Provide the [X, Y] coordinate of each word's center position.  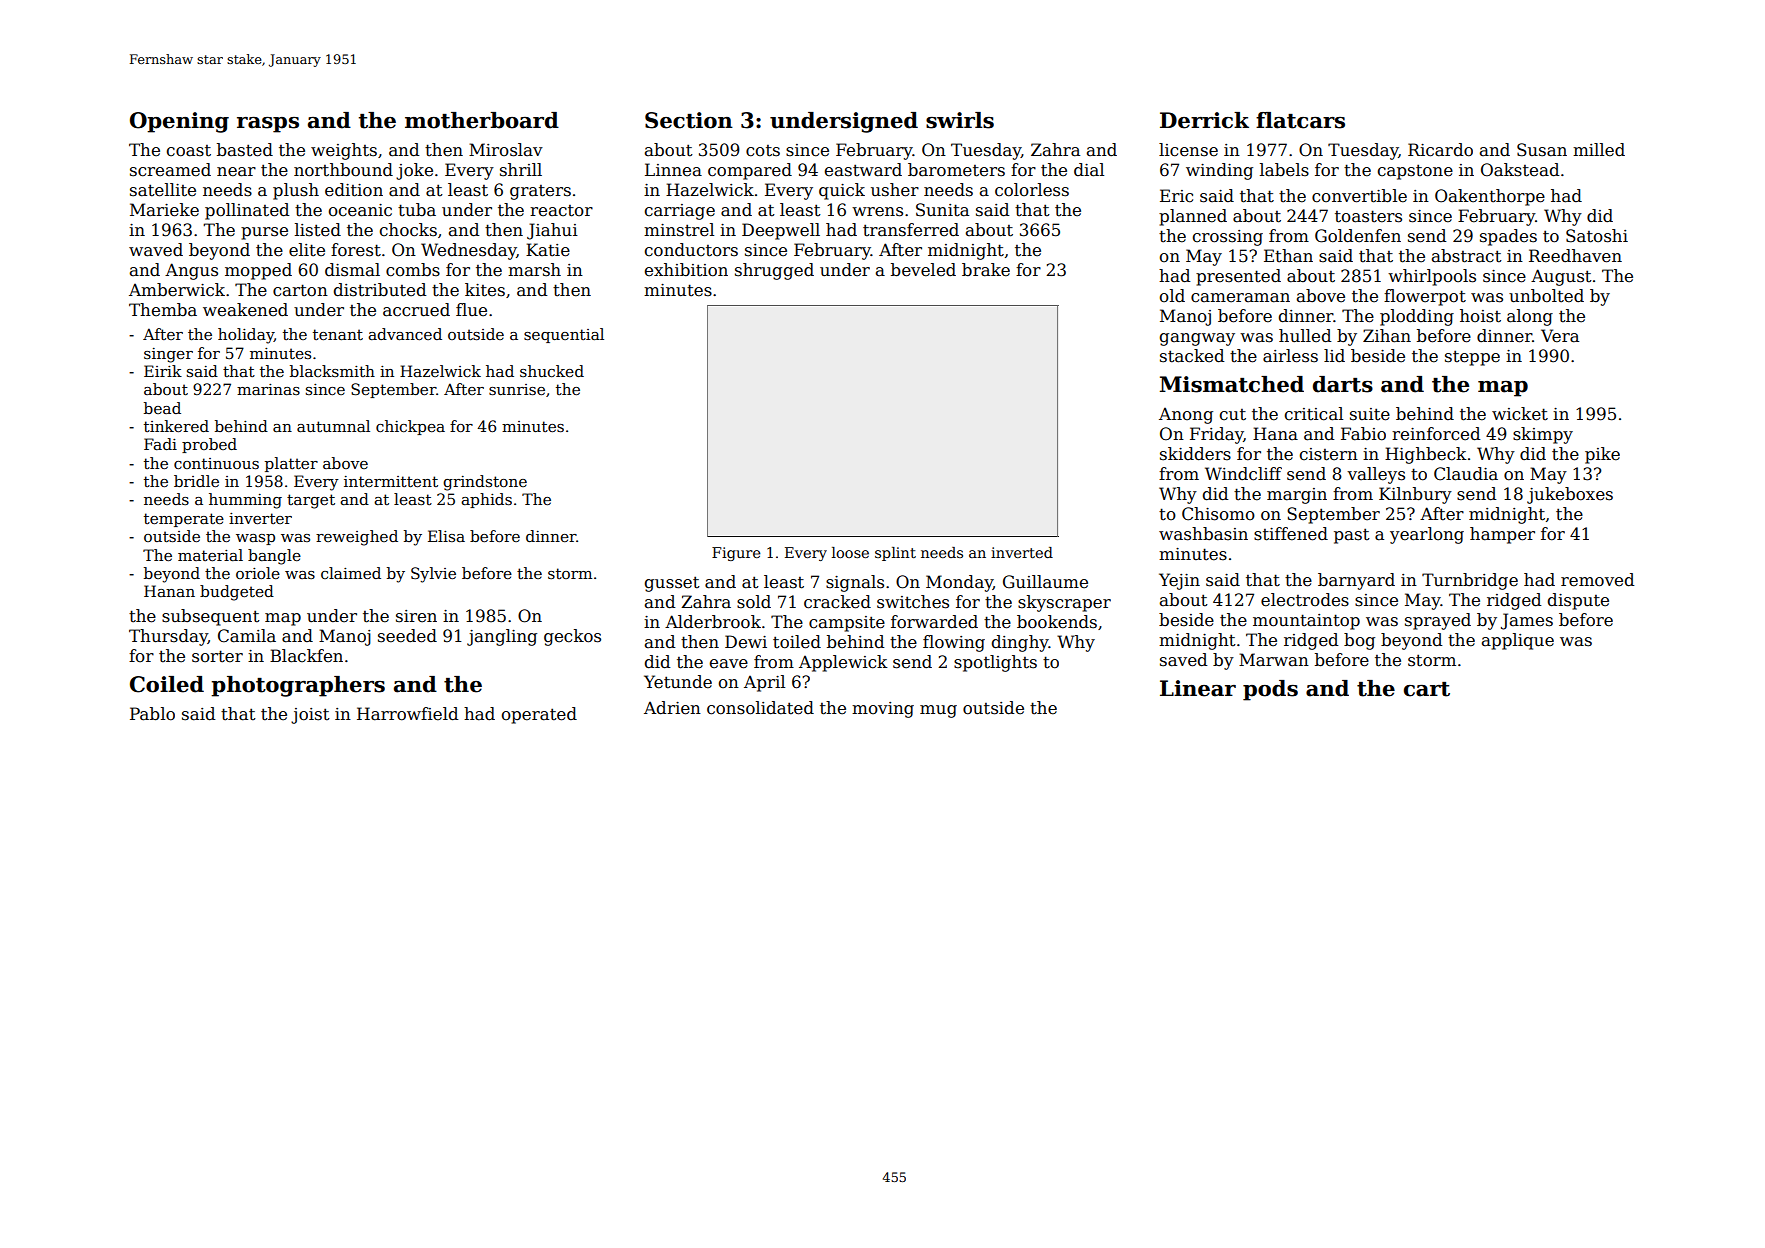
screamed [170, 170]
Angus [191, 271]
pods [1270, 690]
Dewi [746, 642]
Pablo [152, 714]
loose [850, 552]
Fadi [160, 444]
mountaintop [1306, 622]
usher [895, 190]
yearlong [1427, 535]
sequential [564, 335]
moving [883, 710]
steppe [1472, 358]
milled [1599, 150]
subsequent [211, 617]
